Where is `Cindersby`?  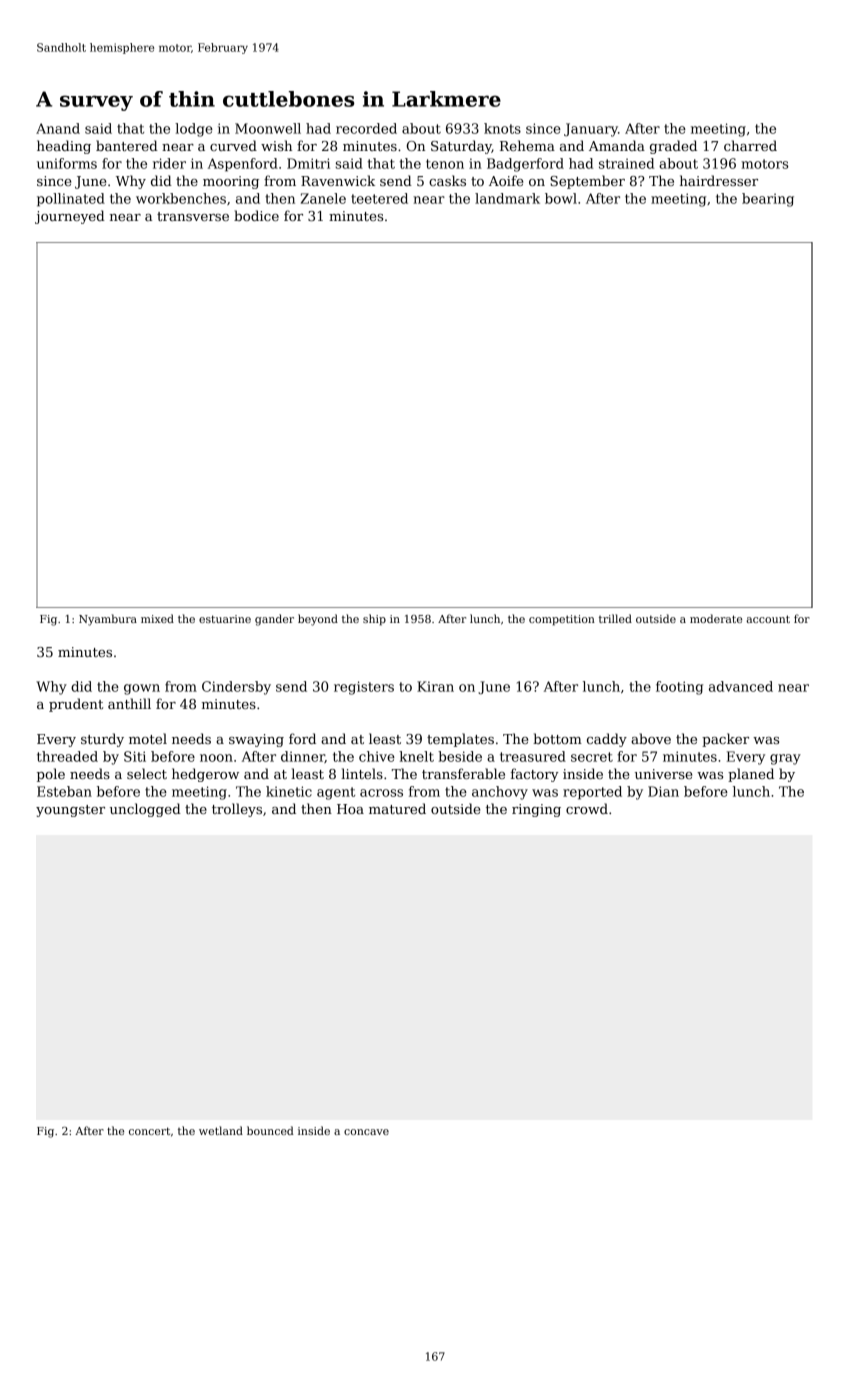 Cindersby is located at coordinates (236, 688).
